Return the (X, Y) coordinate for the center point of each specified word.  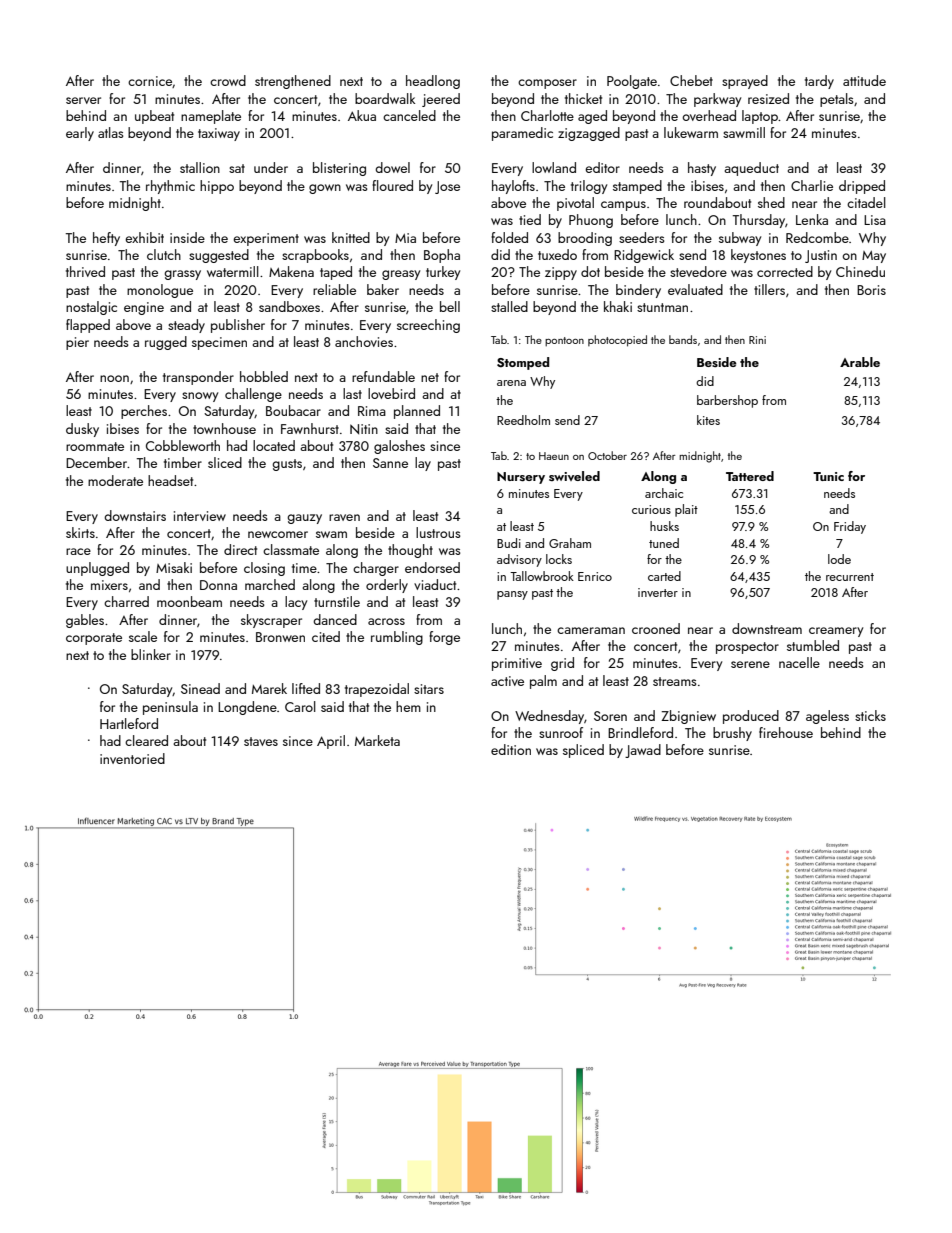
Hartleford (129, 723)
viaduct (435, 584)
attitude (864, 80)
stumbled (813, 645)
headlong (433, 82)
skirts (80, 532)
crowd (228, 80)
